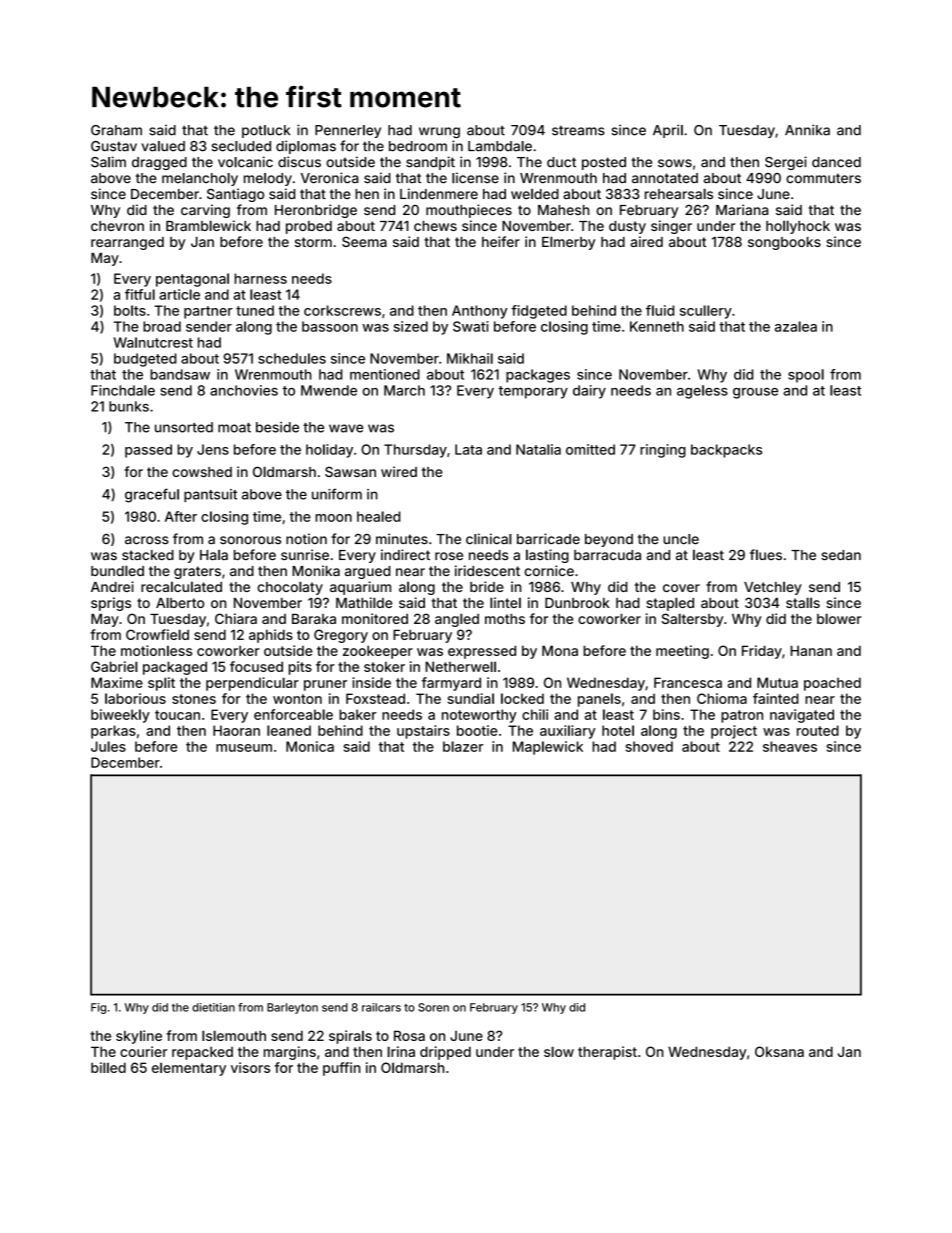  Describe the element at coordinates (116, 130) in the screenshot. I see `Graham` at that location.
